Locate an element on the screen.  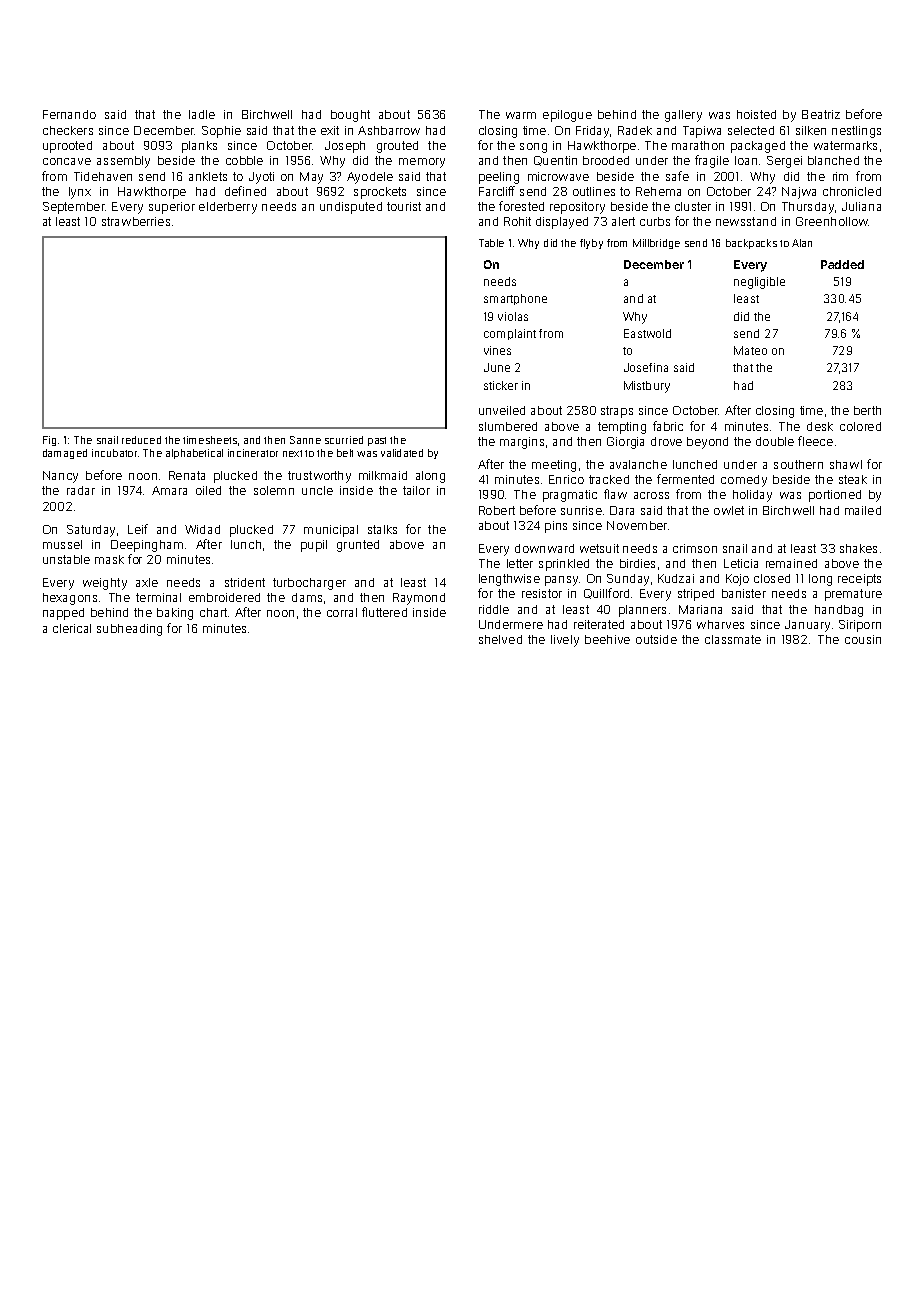
vines is located at coordinates (497, 350).
